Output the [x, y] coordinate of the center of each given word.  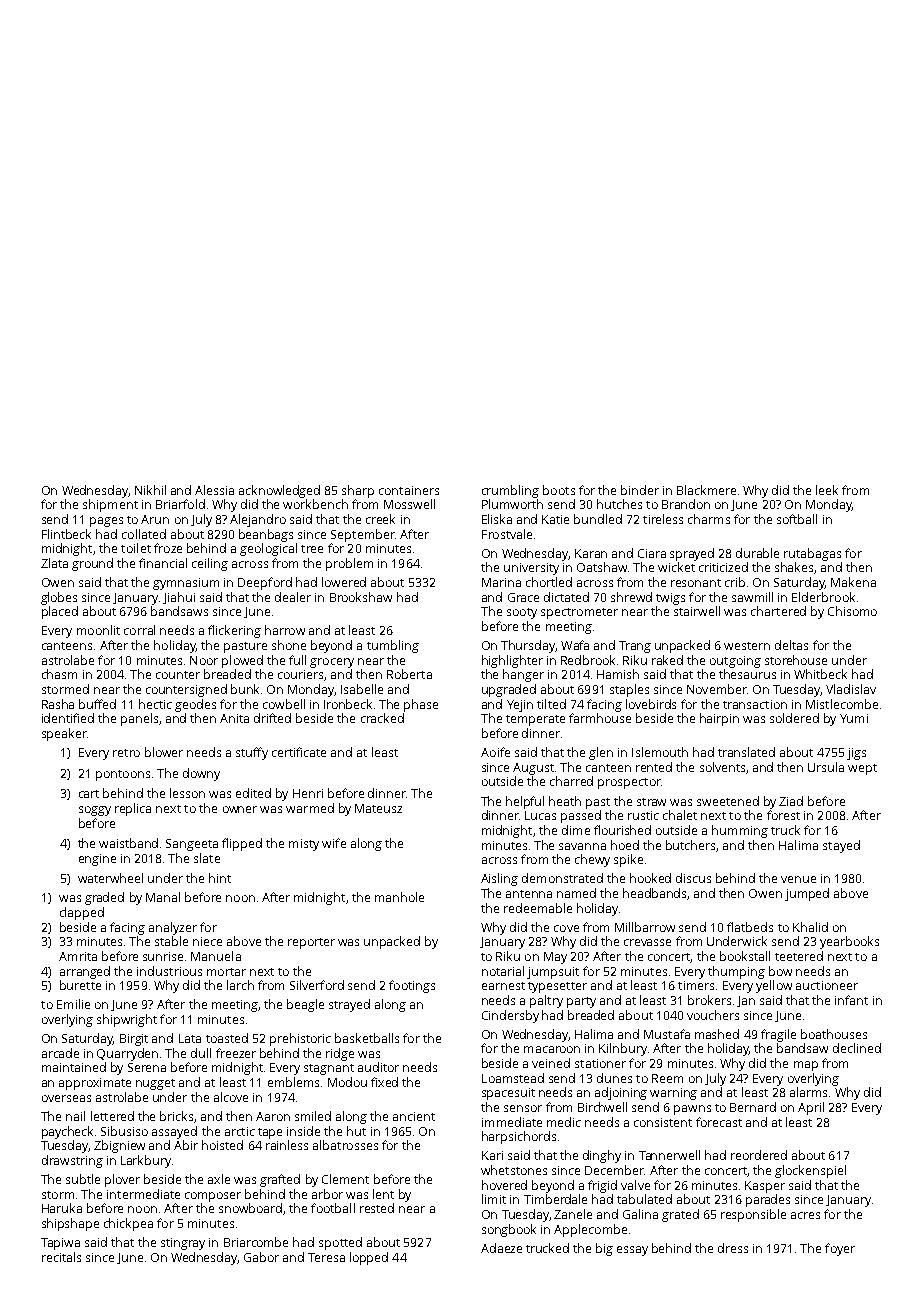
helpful [525, 802]
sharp [358, 491]
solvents [722, 767]
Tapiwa [60, 1244]
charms [709, 519]
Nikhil [150, 490]
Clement [345, 1179]
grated [680, 1215]
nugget [155, 1084]
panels [139, 719]
